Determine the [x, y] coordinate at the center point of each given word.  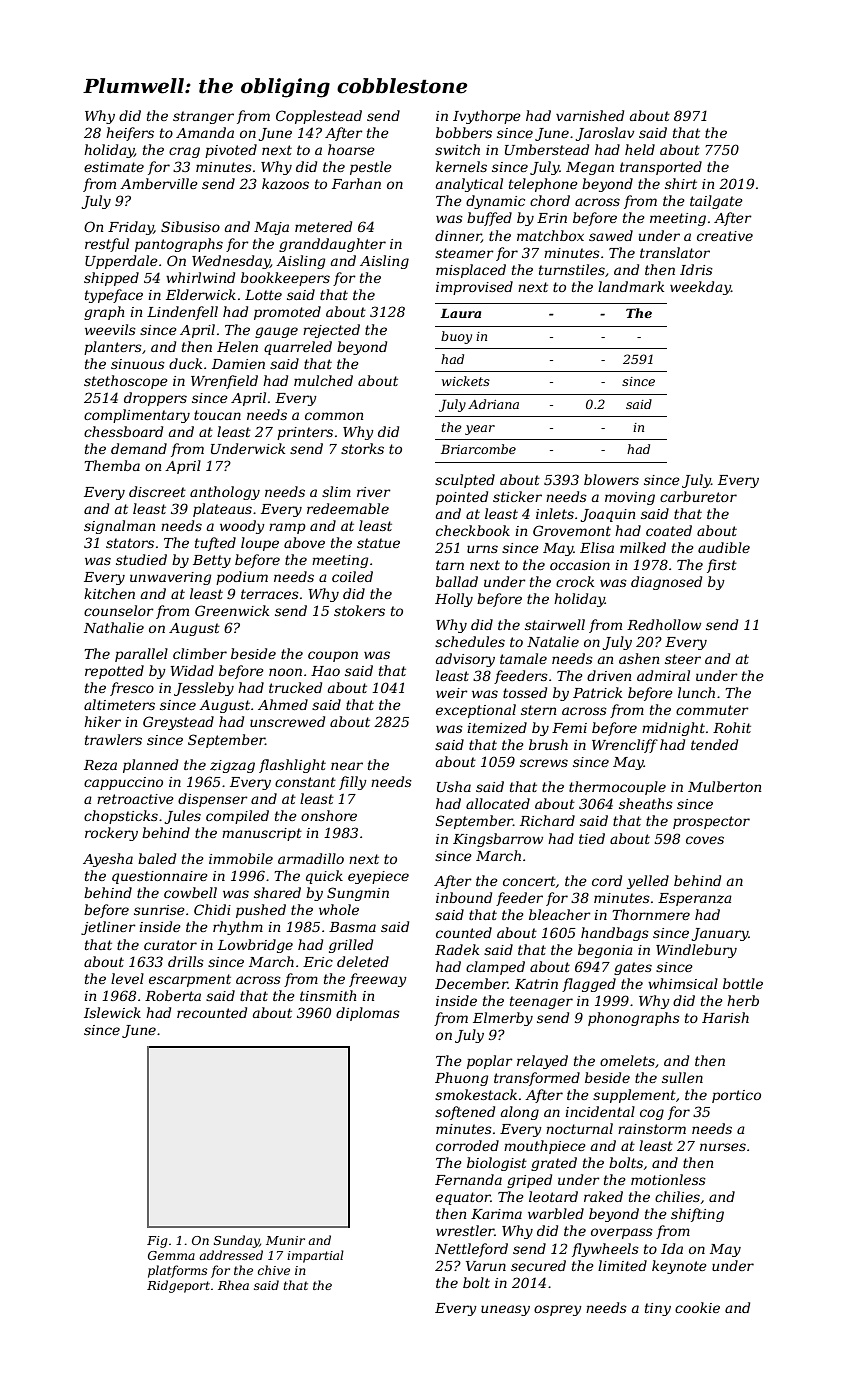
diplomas [368, 1014]
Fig [157, 1242]
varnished [590, 115]
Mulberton [724, 786]
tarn [450, 565]
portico [736, 1096]
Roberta [173, 995]
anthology [225, 493]
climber [200, 653]
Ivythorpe [487, 117]
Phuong [461, 1079]
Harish [725, 1017]
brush [548, 744]
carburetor [698, 496]
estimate [114, 167]
